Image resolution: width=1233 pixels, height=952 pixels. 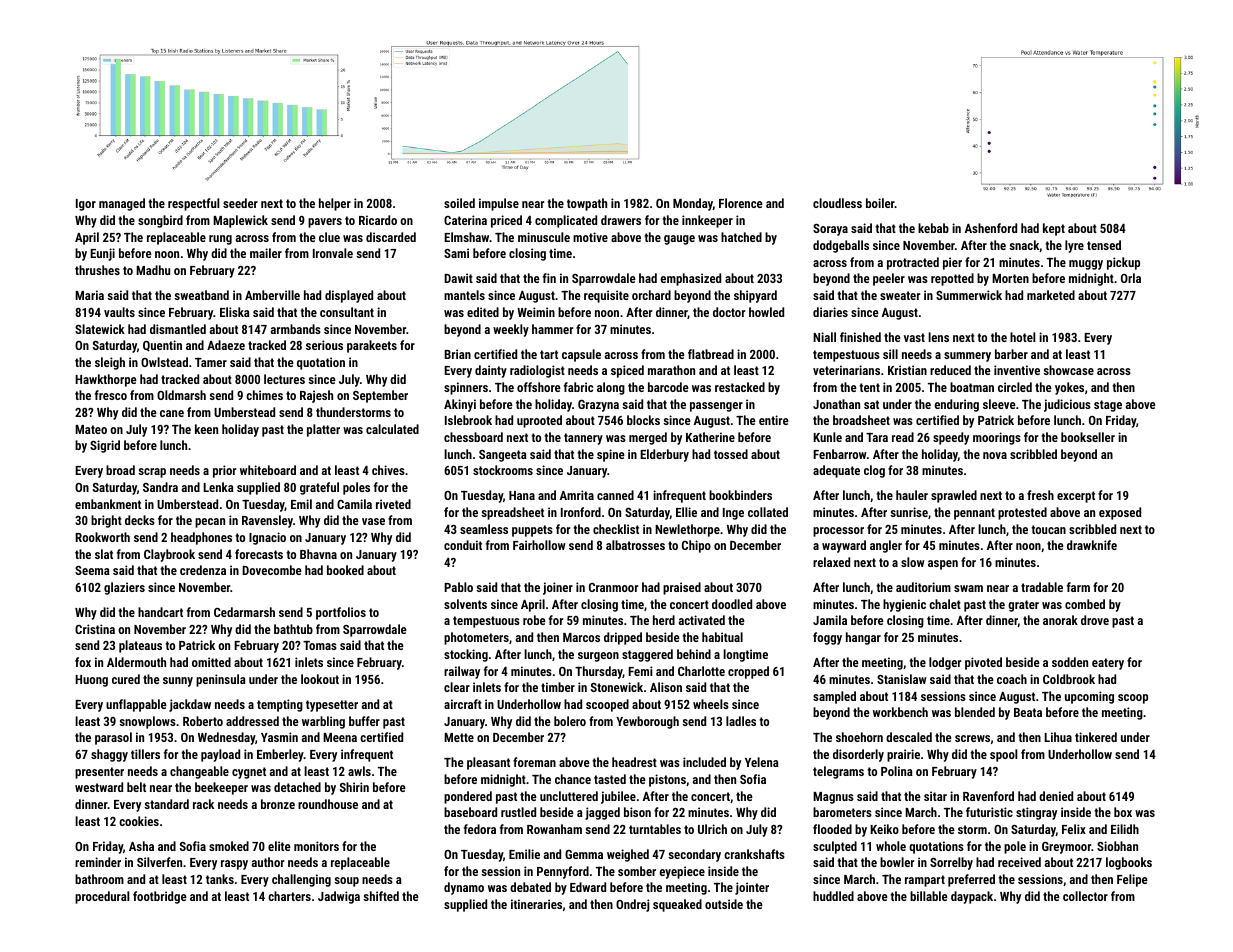 What do you see at coordinates (279, 846) in the page?
I see `elite` at bounding box center [279, 846].
